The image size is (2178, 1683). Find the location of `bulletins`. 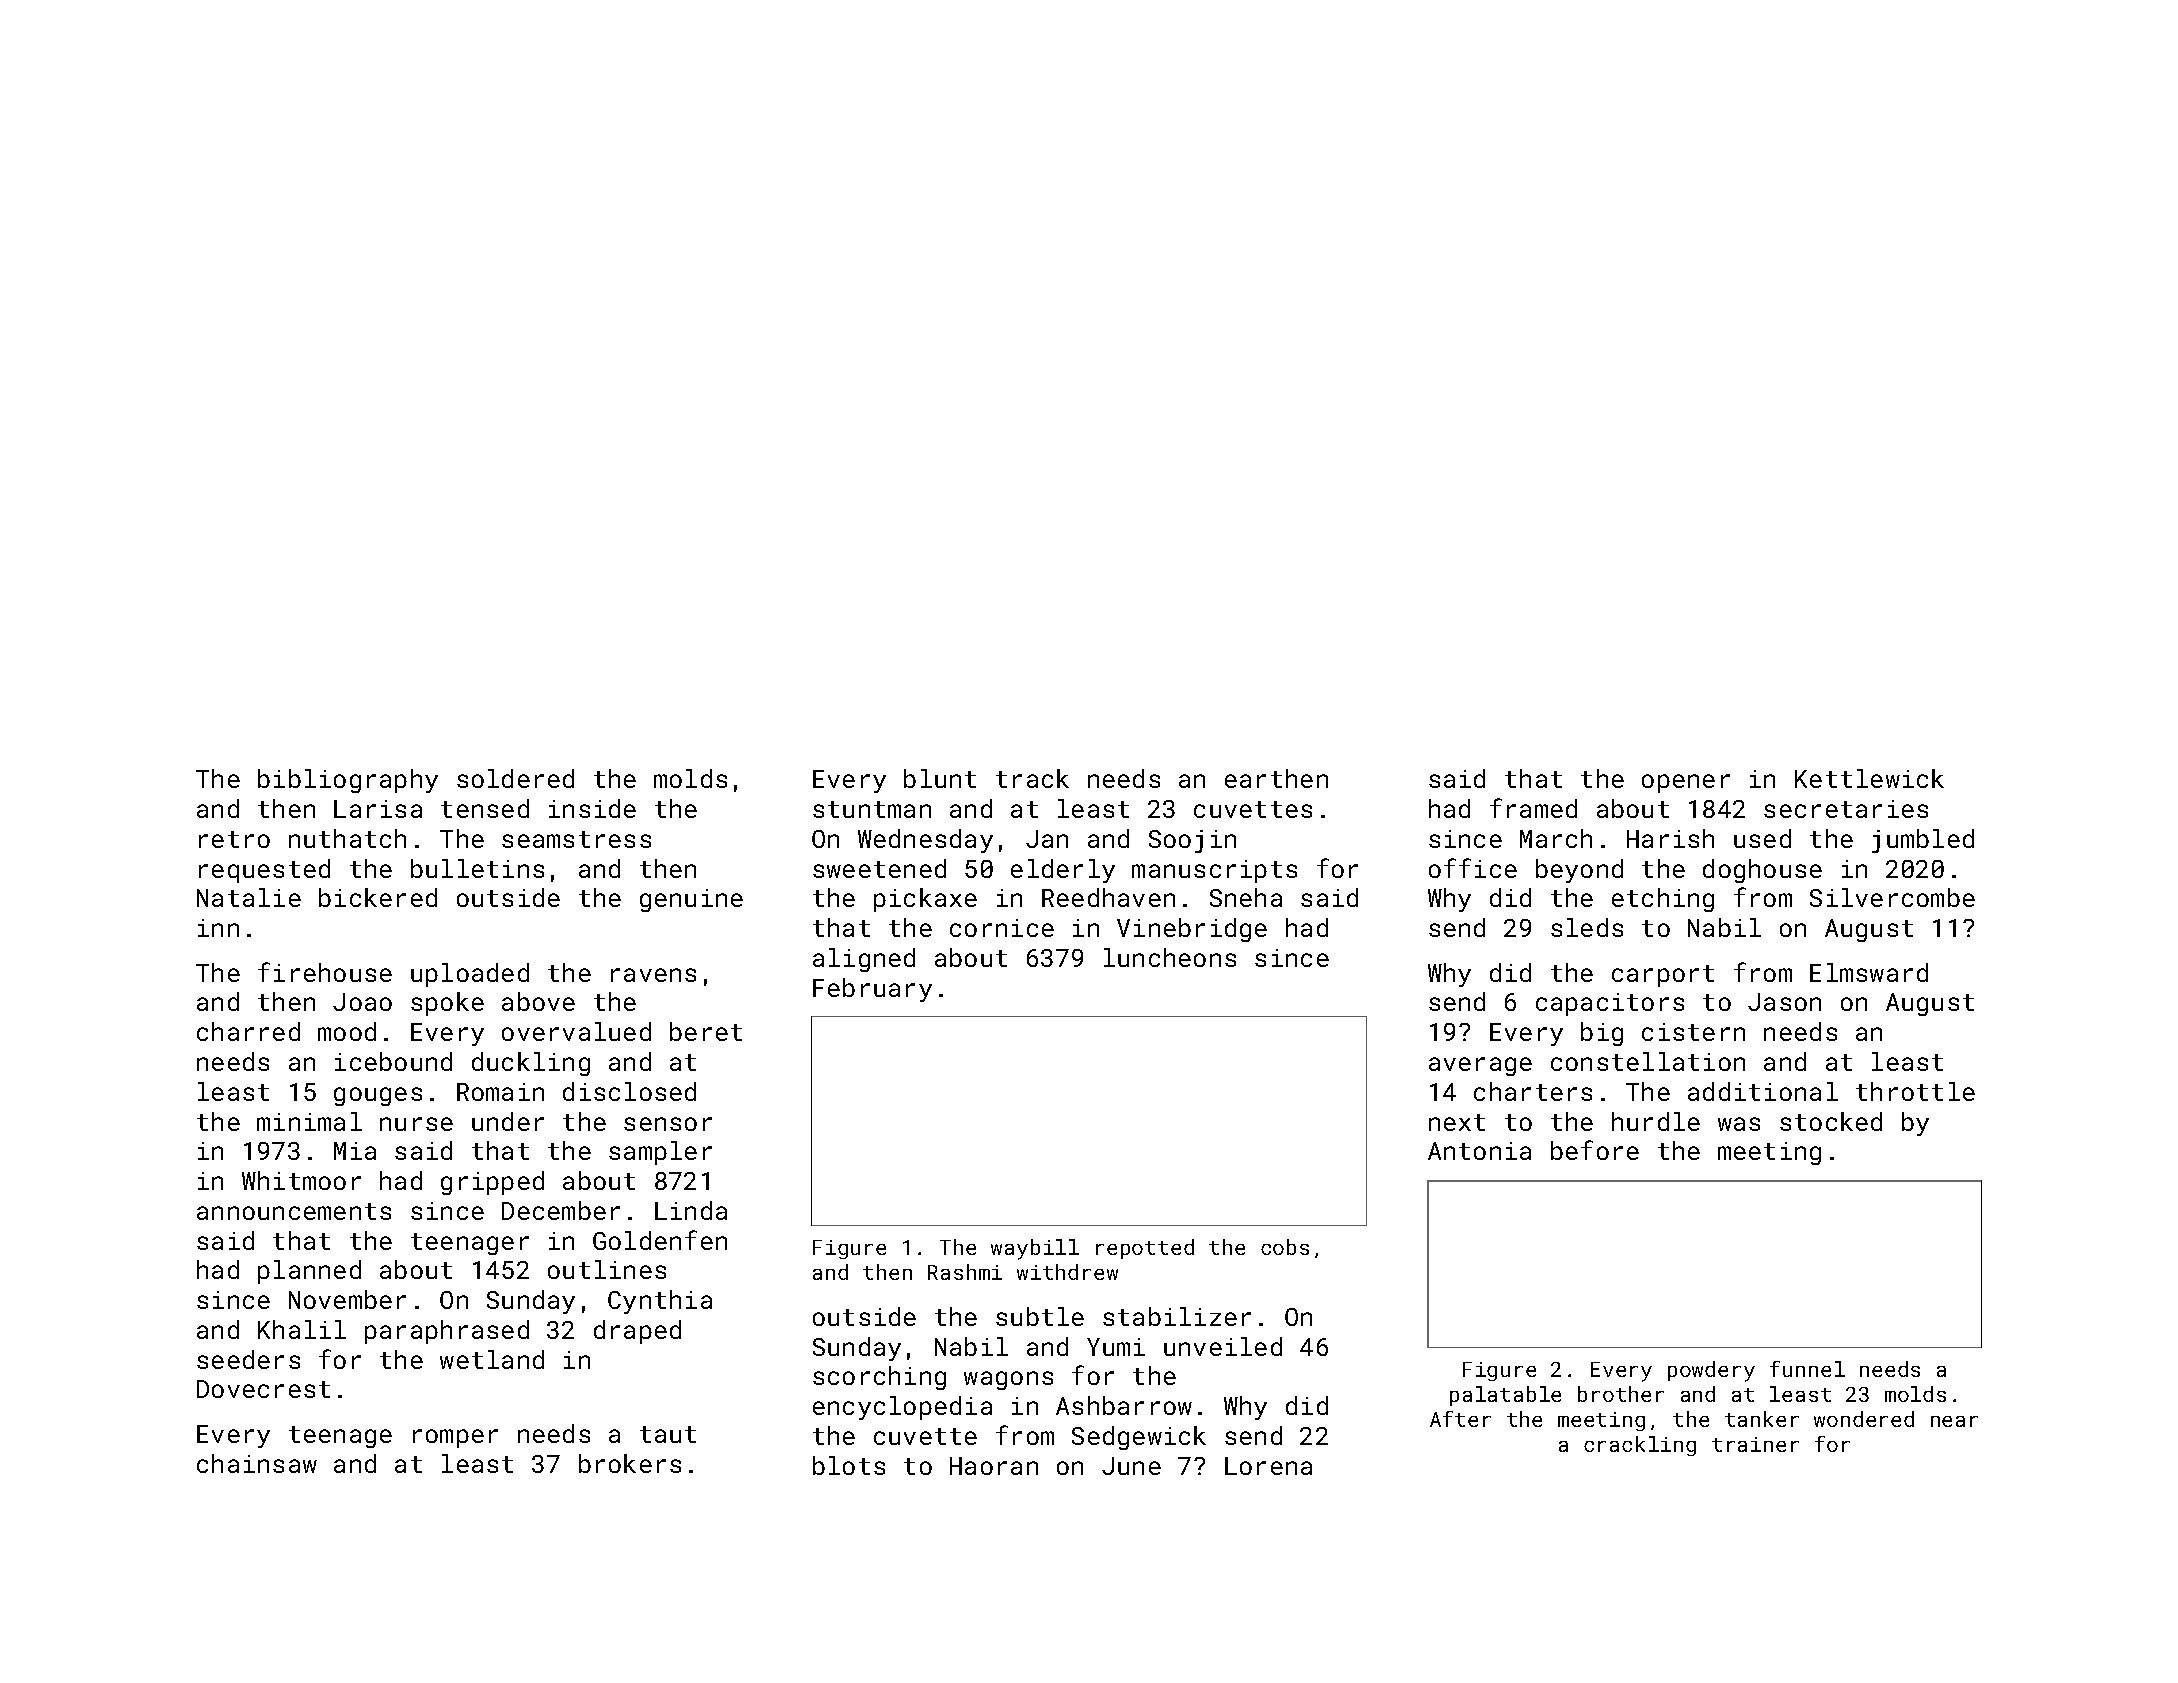

bulletins is located at coordinates (477, 868).
